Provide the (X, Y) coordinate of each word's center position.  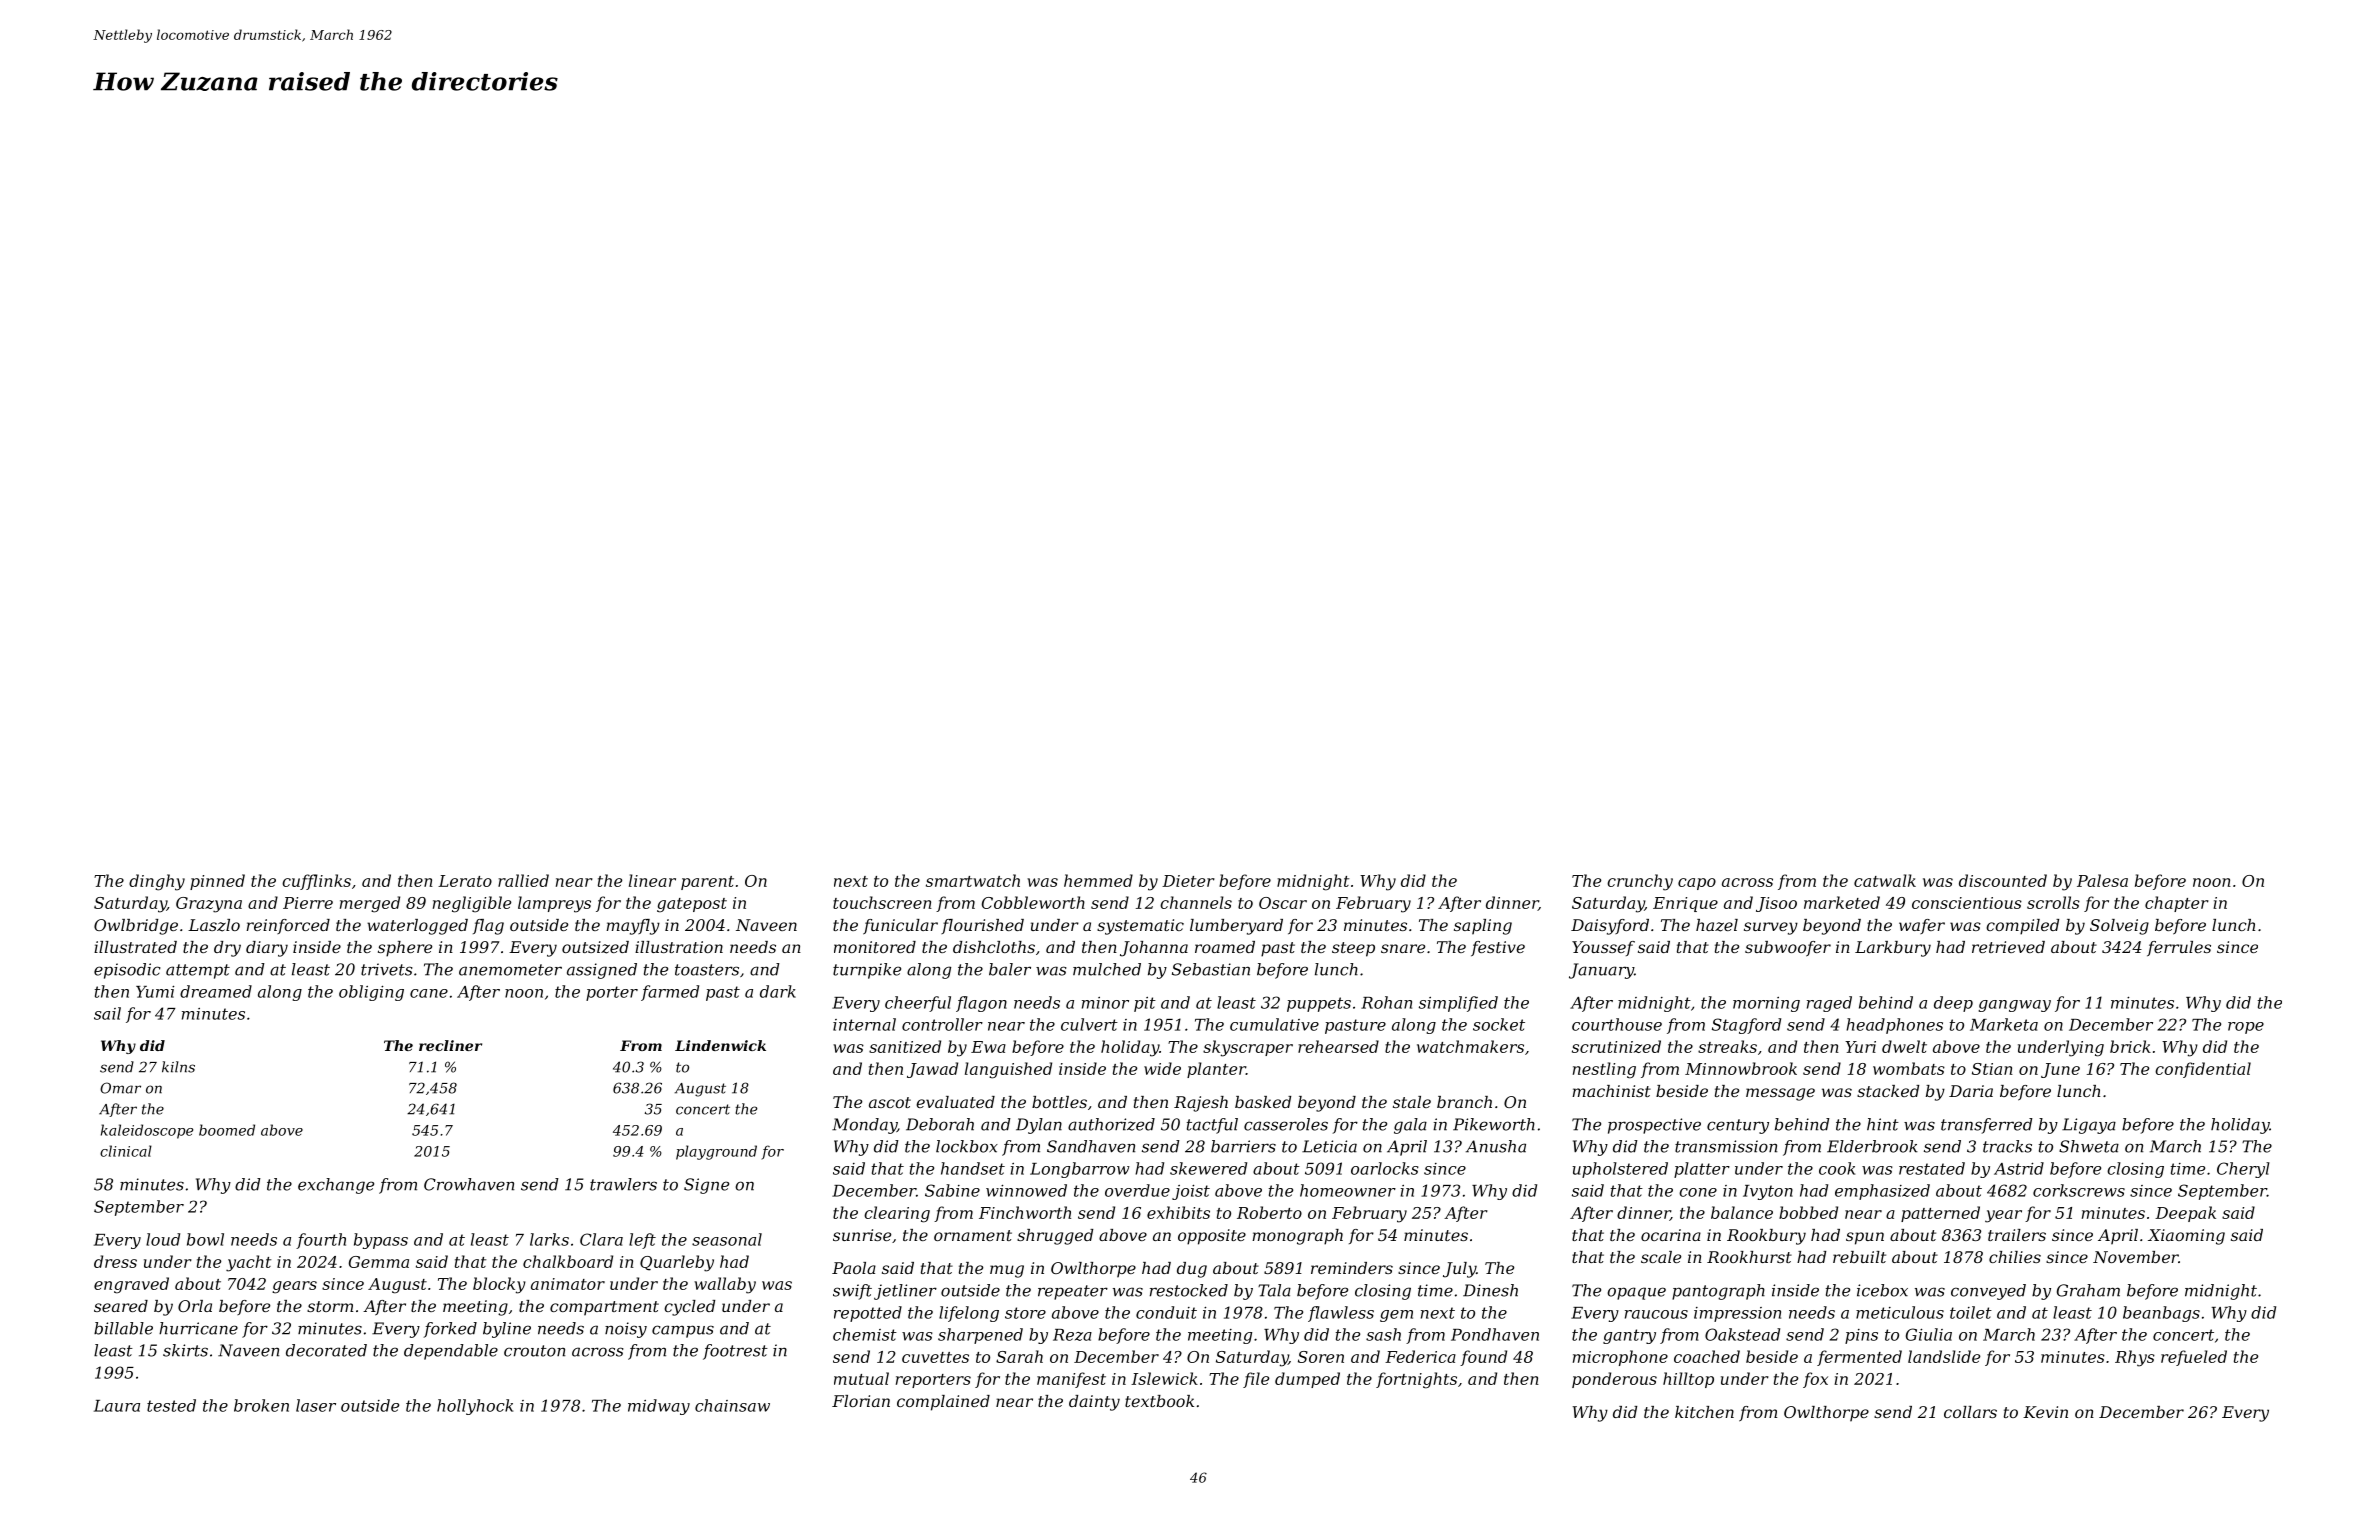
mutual (861, 1378)
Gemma (379, 1262)
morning (1766, 1004)
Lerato (465, 881)
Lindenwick (720, 1045)
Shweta (2089, 1146)
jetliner (905, 1292)
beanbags (2161, 1314)
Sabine (952, 1190)
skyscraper (1248, 1048)
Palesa (2102, 880)
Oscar (1283, 903)
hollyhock (475, 1407)
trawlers (623, 1184)
